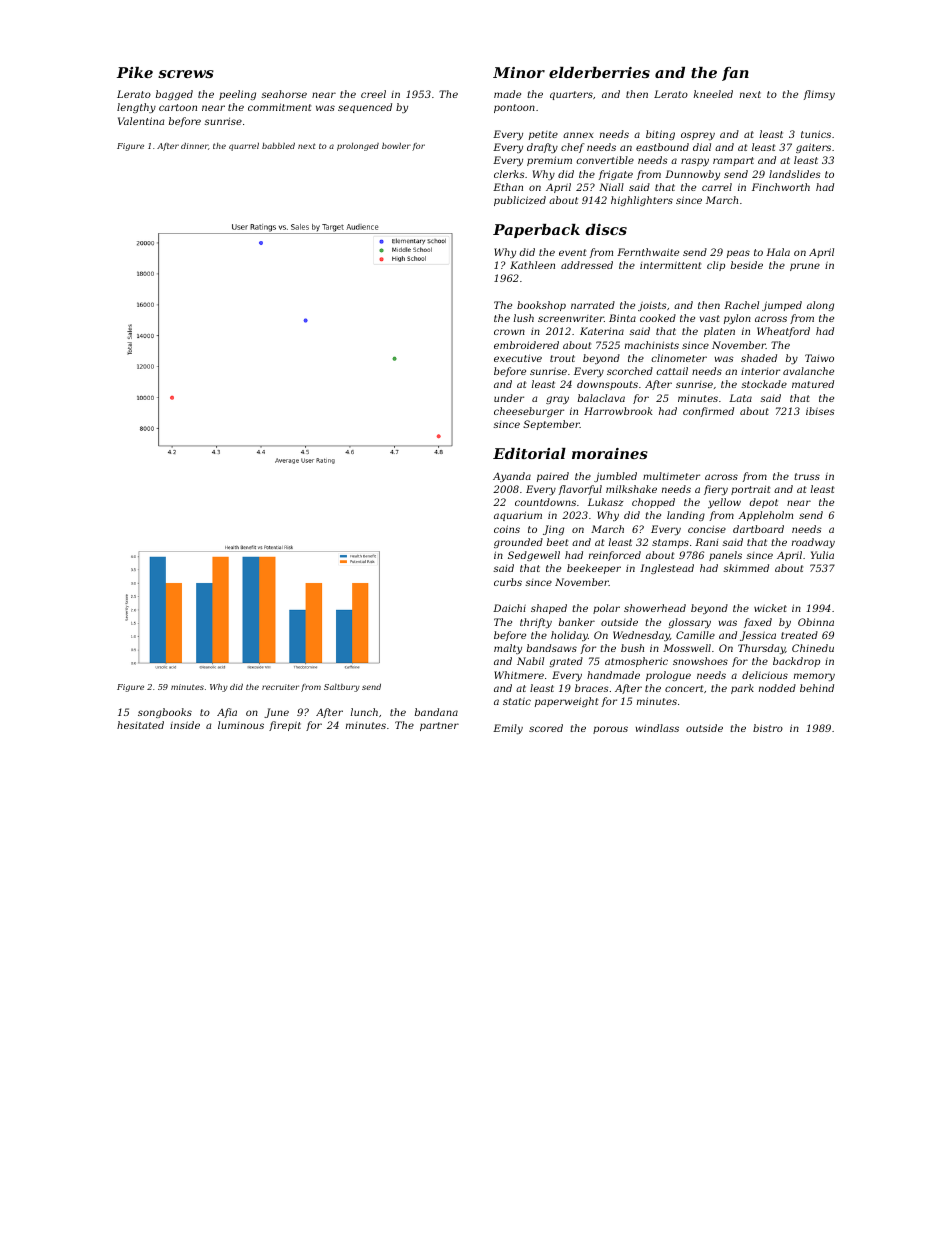  What do you see at coordinates (735, 74) in the page?
I see `fan` at bounding box center [735, 74].
